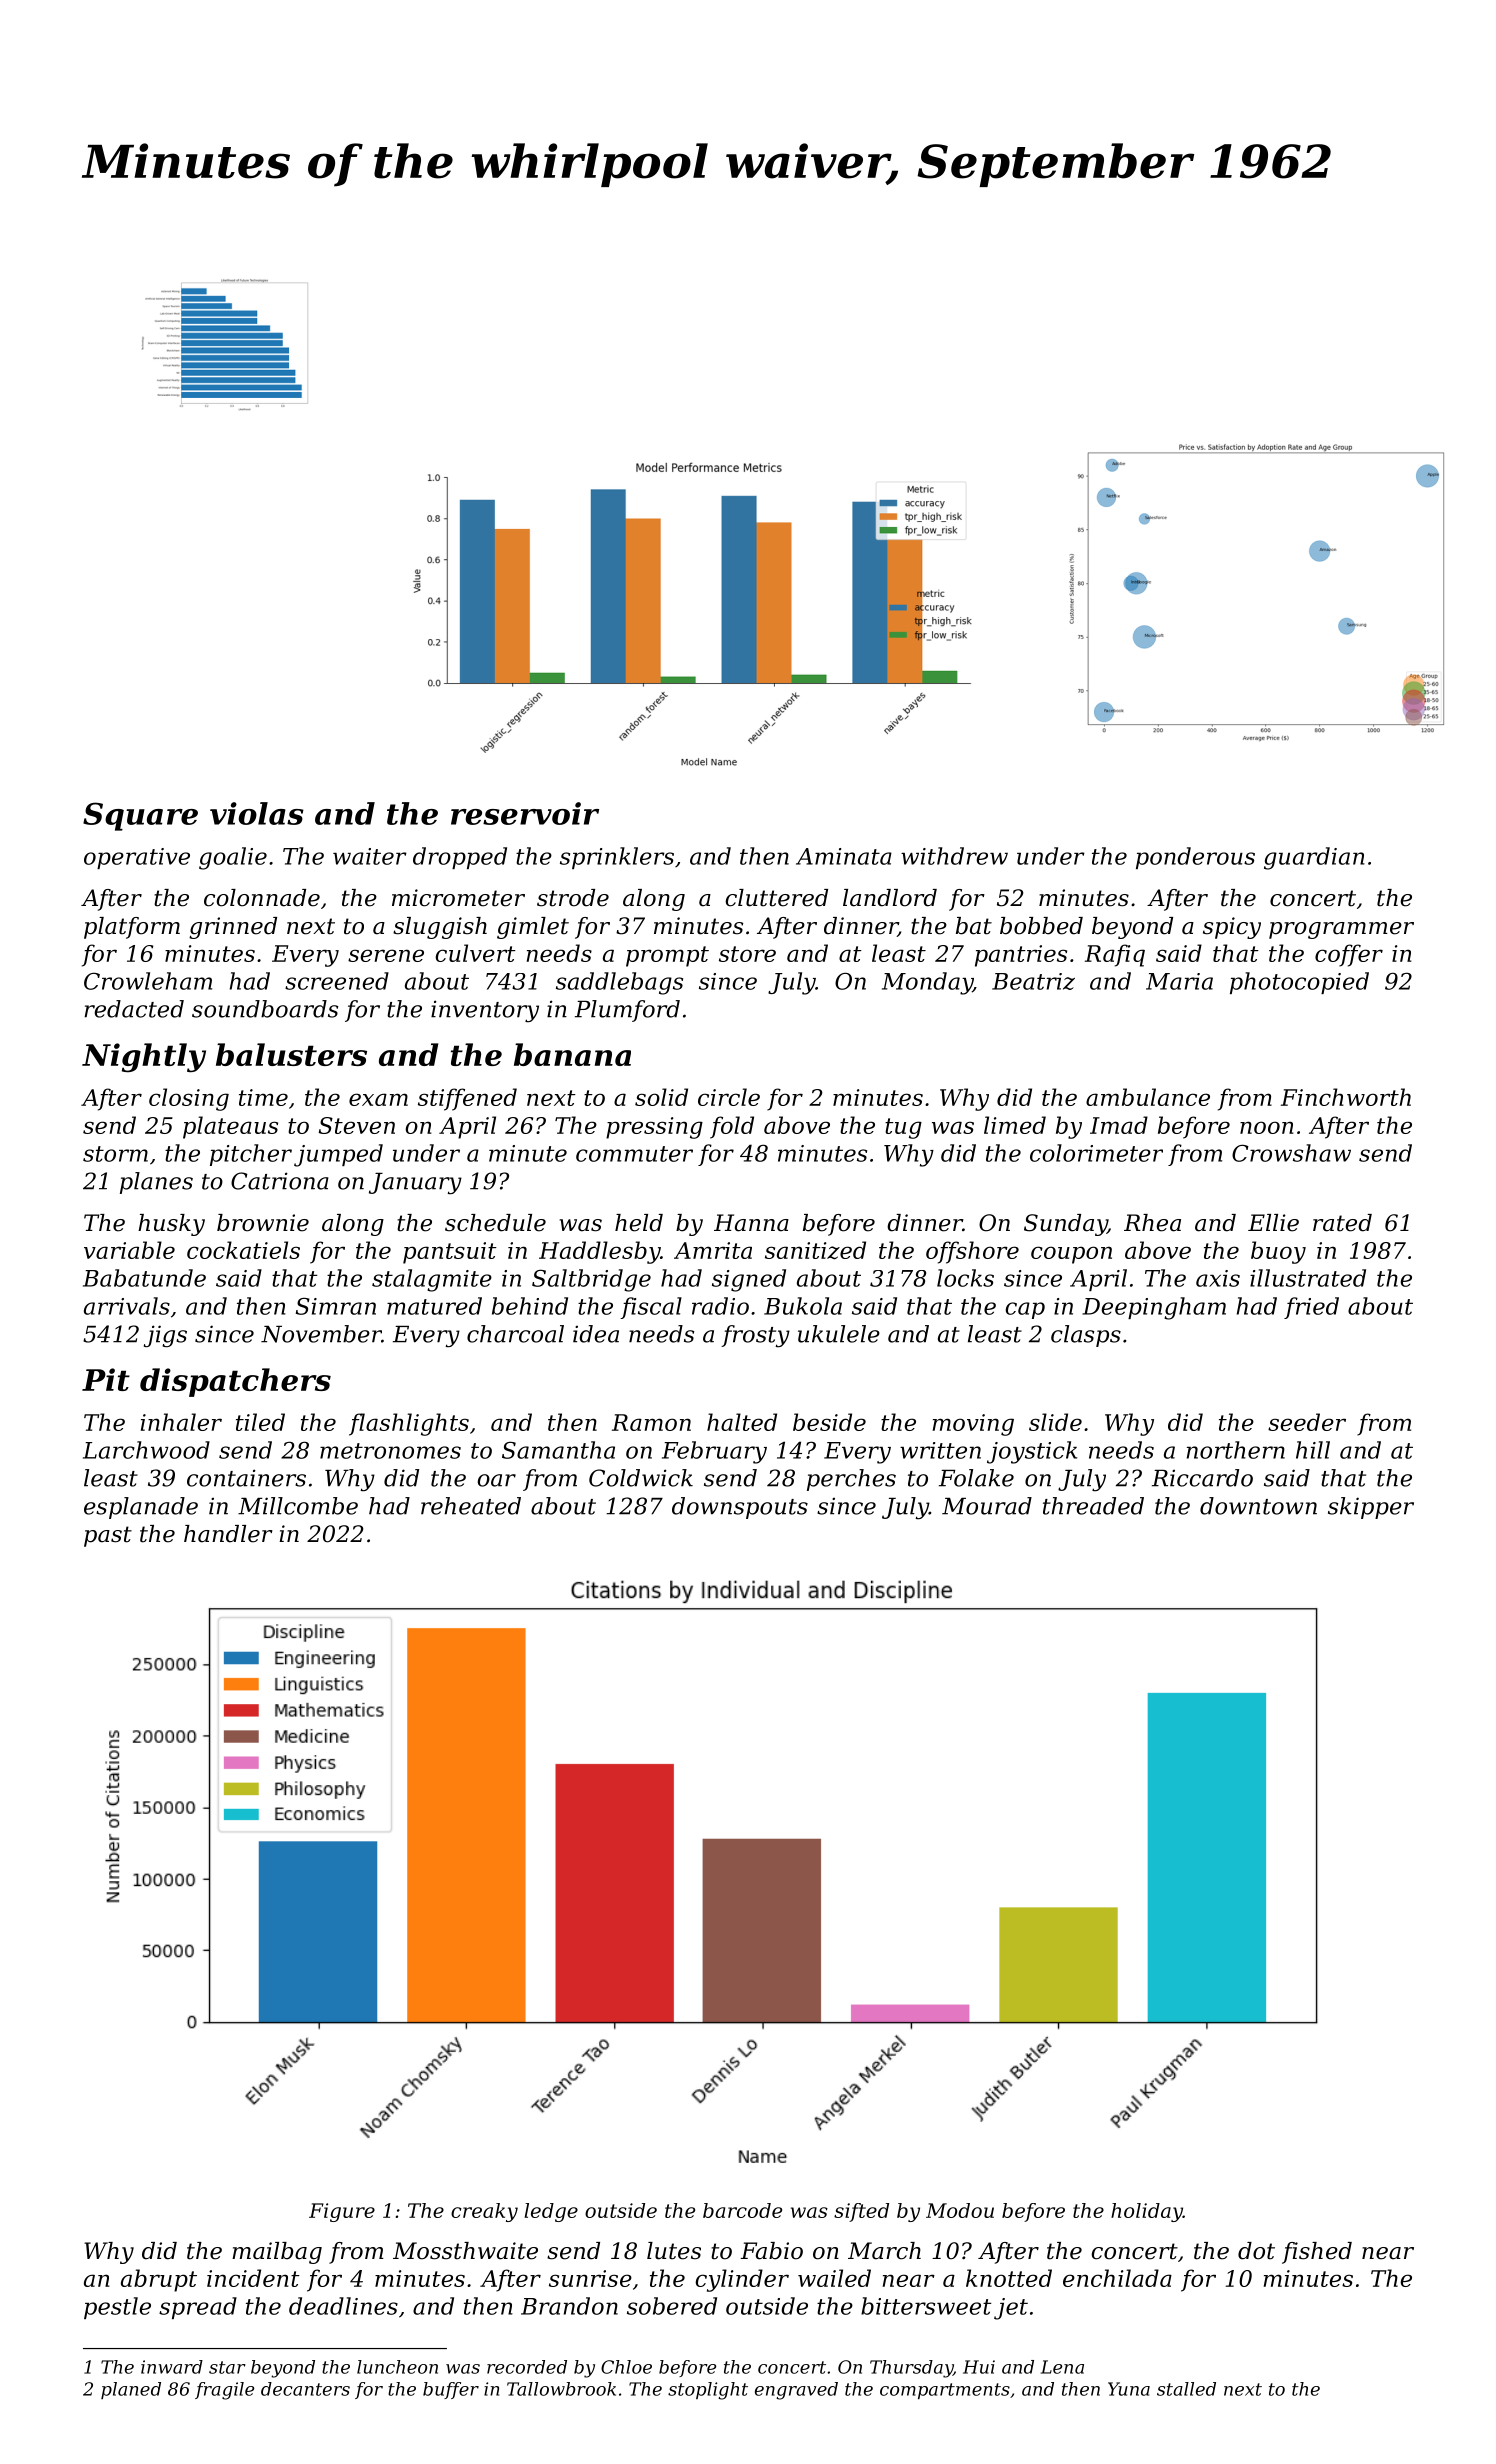  What do you see at coordinates (742, 2210) in the document?
I see `barcode` at bounding box center [742, 2210].
